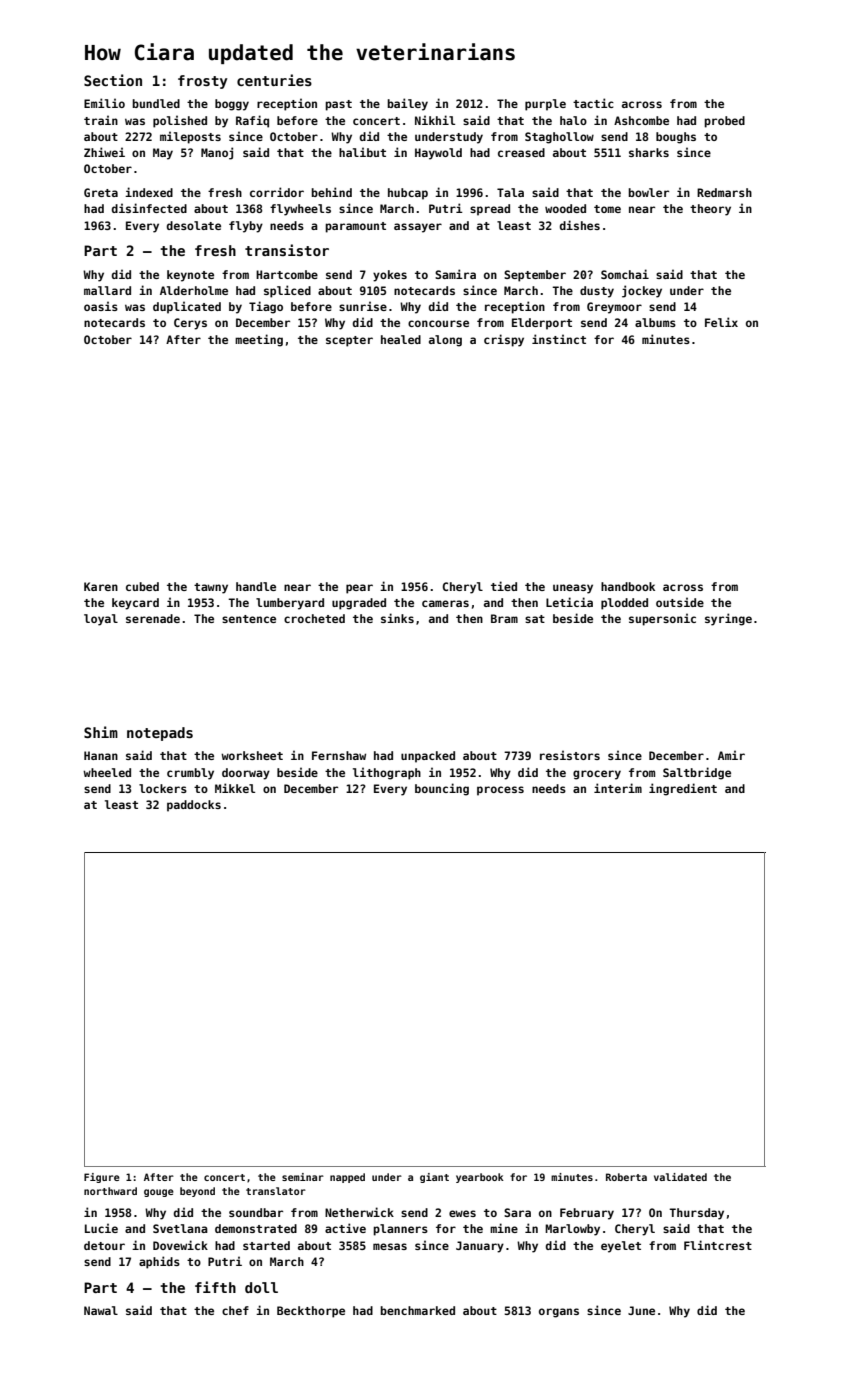 The width and height of the document is (849, 1400). I want to click on healed, so click(401, 339).
